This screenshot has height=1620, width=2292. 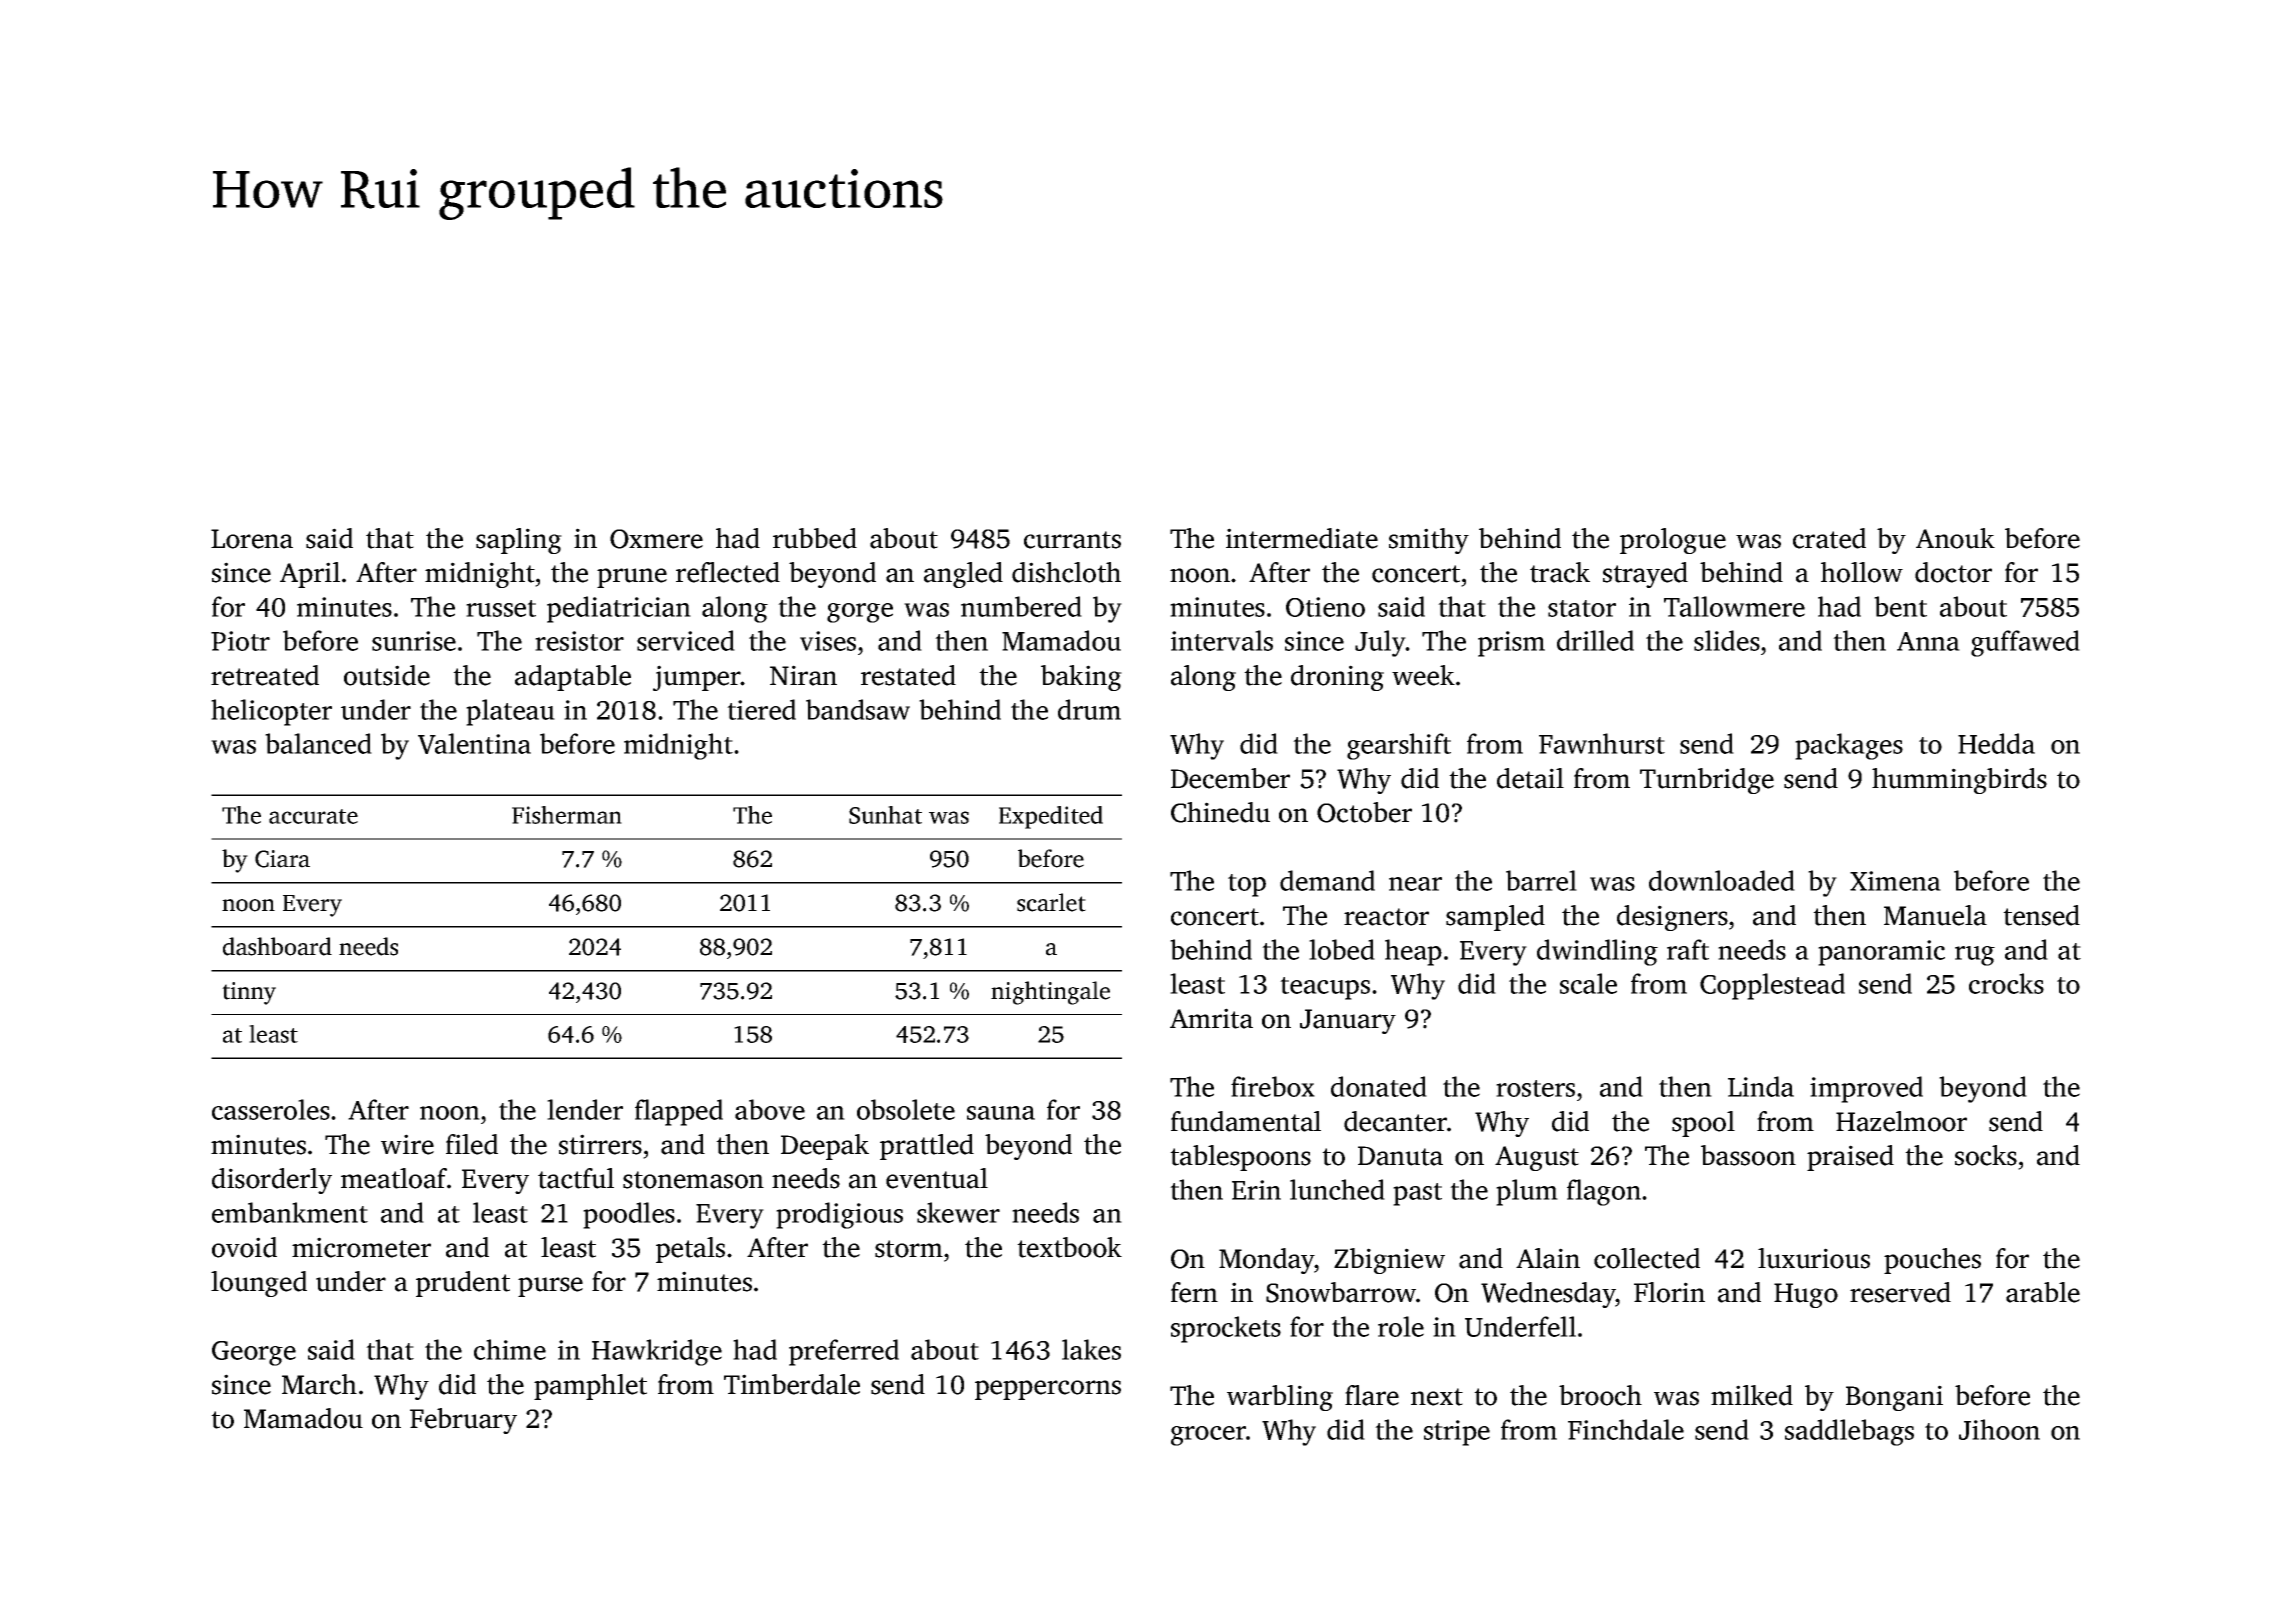 I want to click on milked, so click(x=1752, y=1395).
